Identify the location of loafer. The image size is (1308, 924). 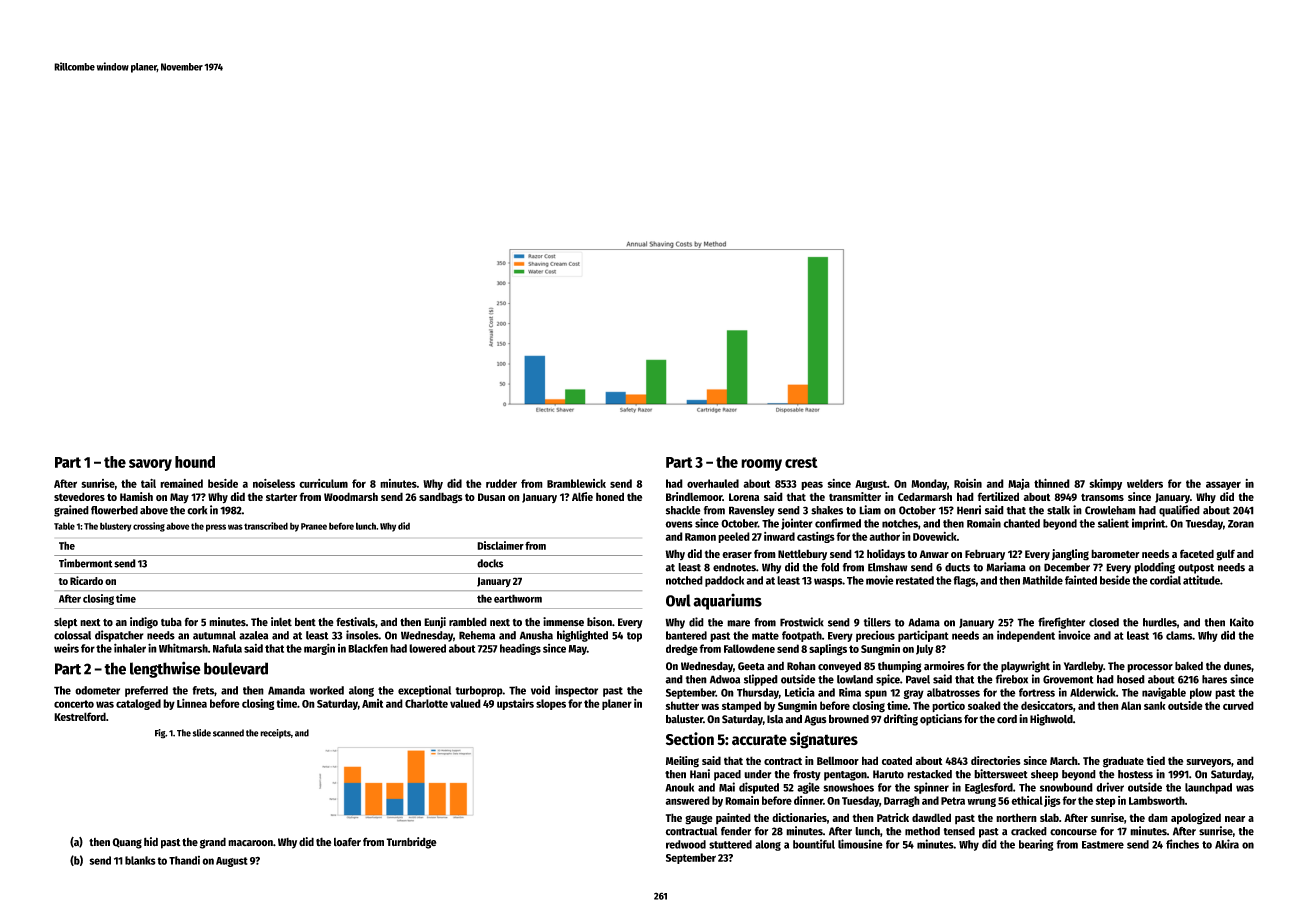
(347, 842).
